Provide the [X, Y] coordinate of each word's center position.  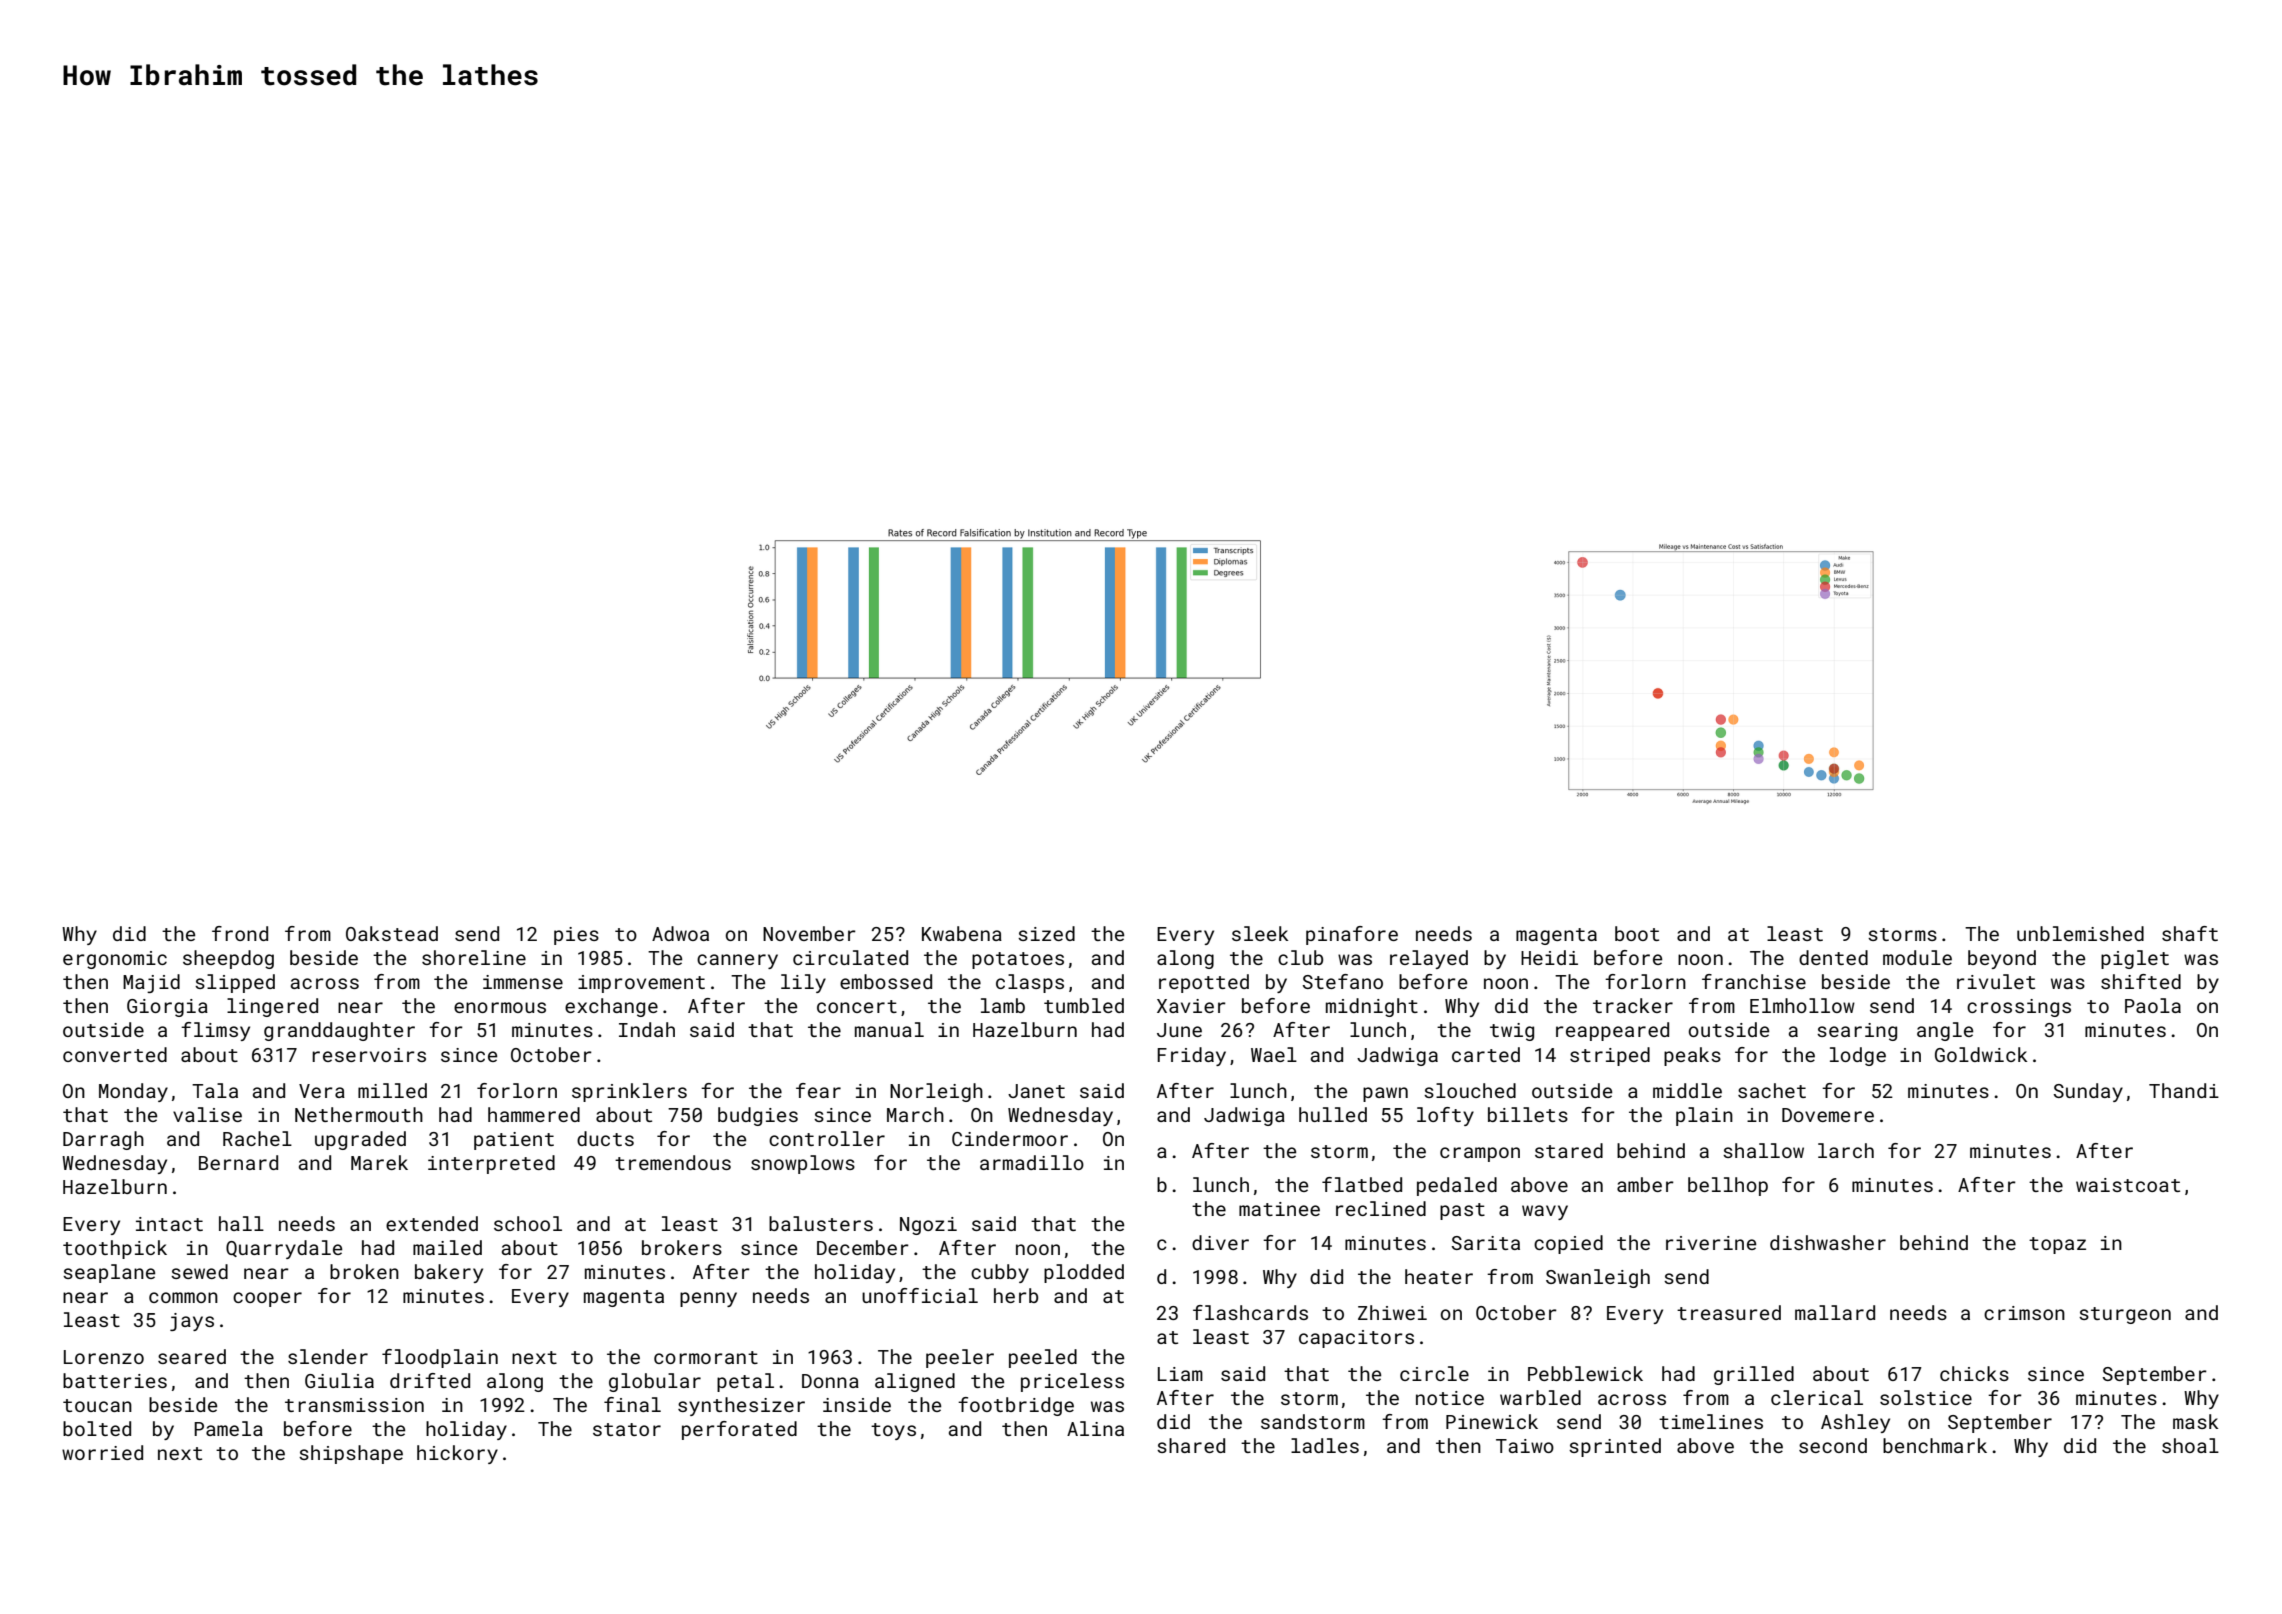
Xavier [1191, 1006]
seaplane [109, 1273]
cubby [1000, 1273]
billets [1528, 1114]
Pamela [228, 1428]
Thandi [2184, 1090]
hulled [1333, 1114]
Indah [647, 1029]
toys [893, 1431]
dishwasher [1828, 1242]
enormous [500, 1007]
